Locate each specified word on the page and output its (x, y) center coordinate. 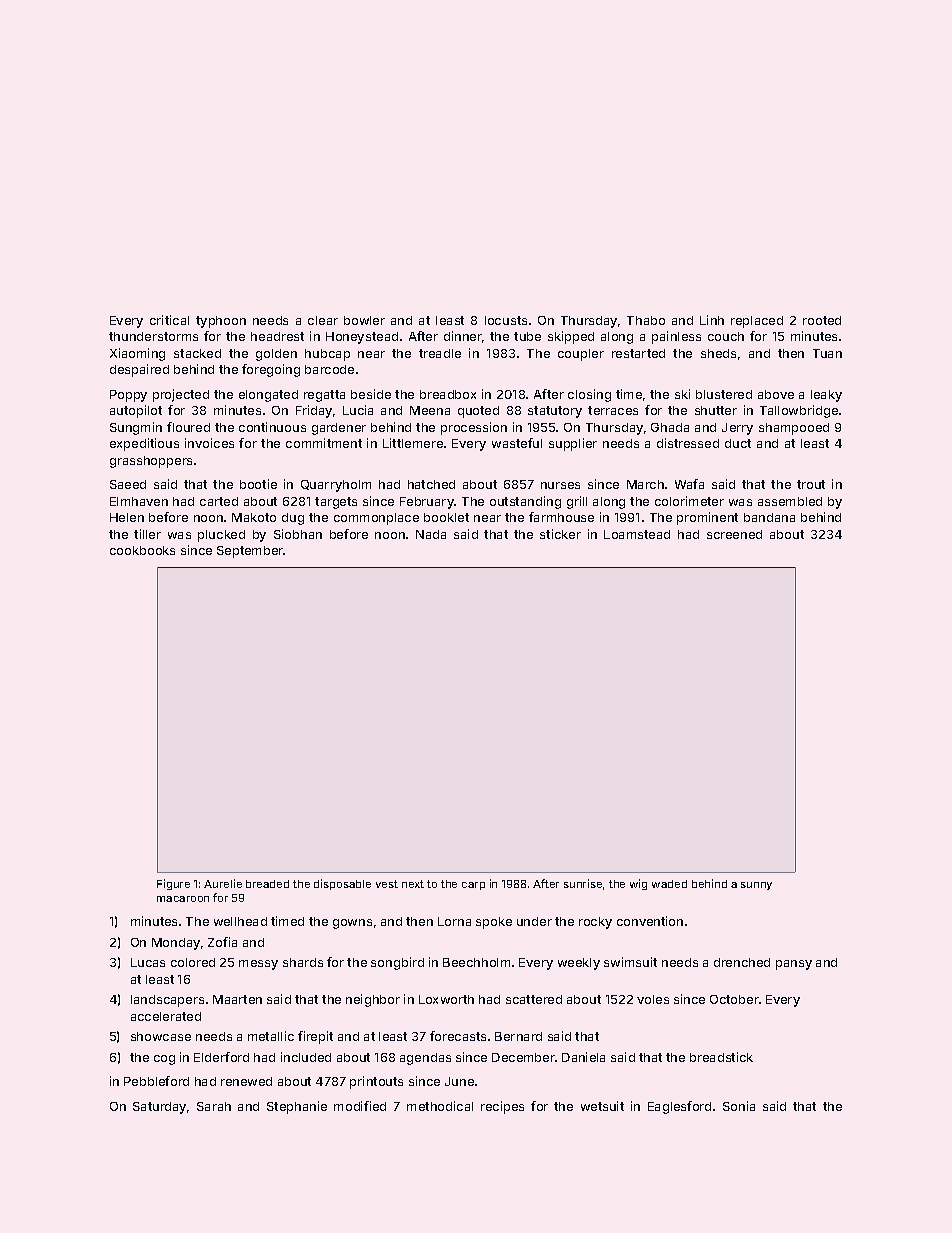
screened (734, 534)
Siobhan (298, 534)
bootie (258, 484)
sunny (756, 886)
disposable (342, 884)
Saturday (159, 1108)
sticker (560, 534)
